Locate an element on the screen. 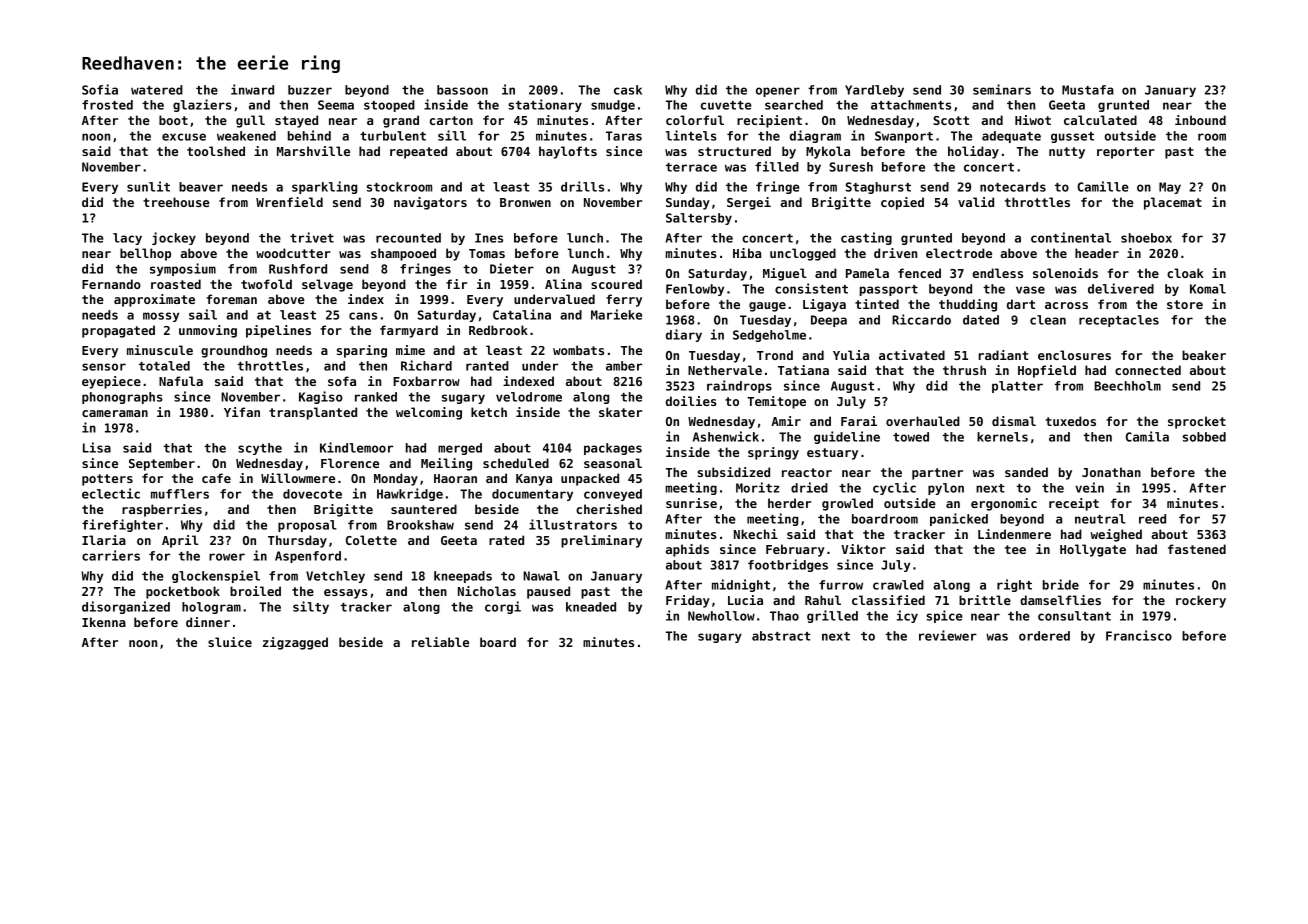 Image resolution: width=1308 pixels, height=924 pixels. filled is located at coordinates (777, 166).
